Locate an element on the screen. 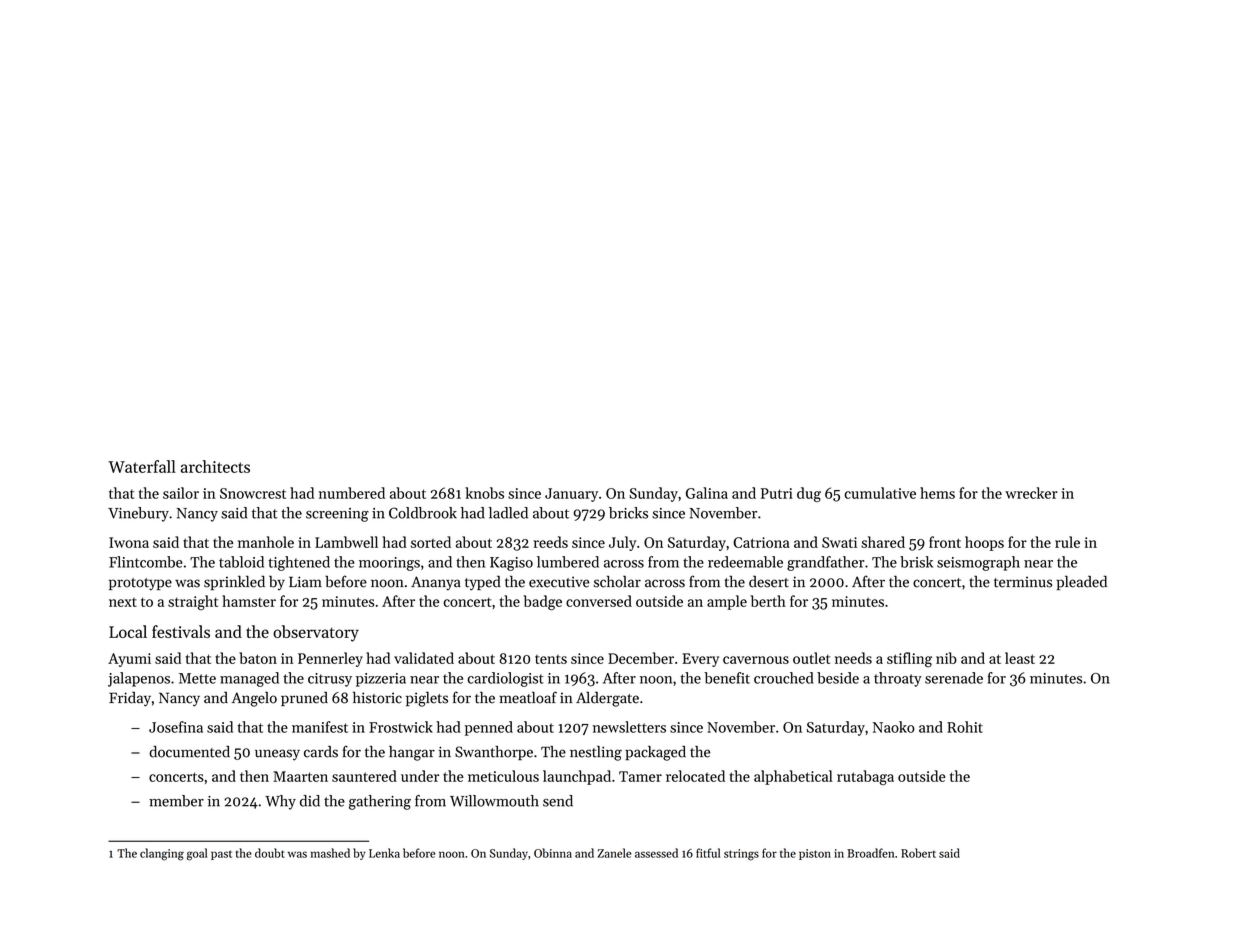 The height and width of the screenshot is (952, 1233). Zanele is located at coordinates (614, 853).
